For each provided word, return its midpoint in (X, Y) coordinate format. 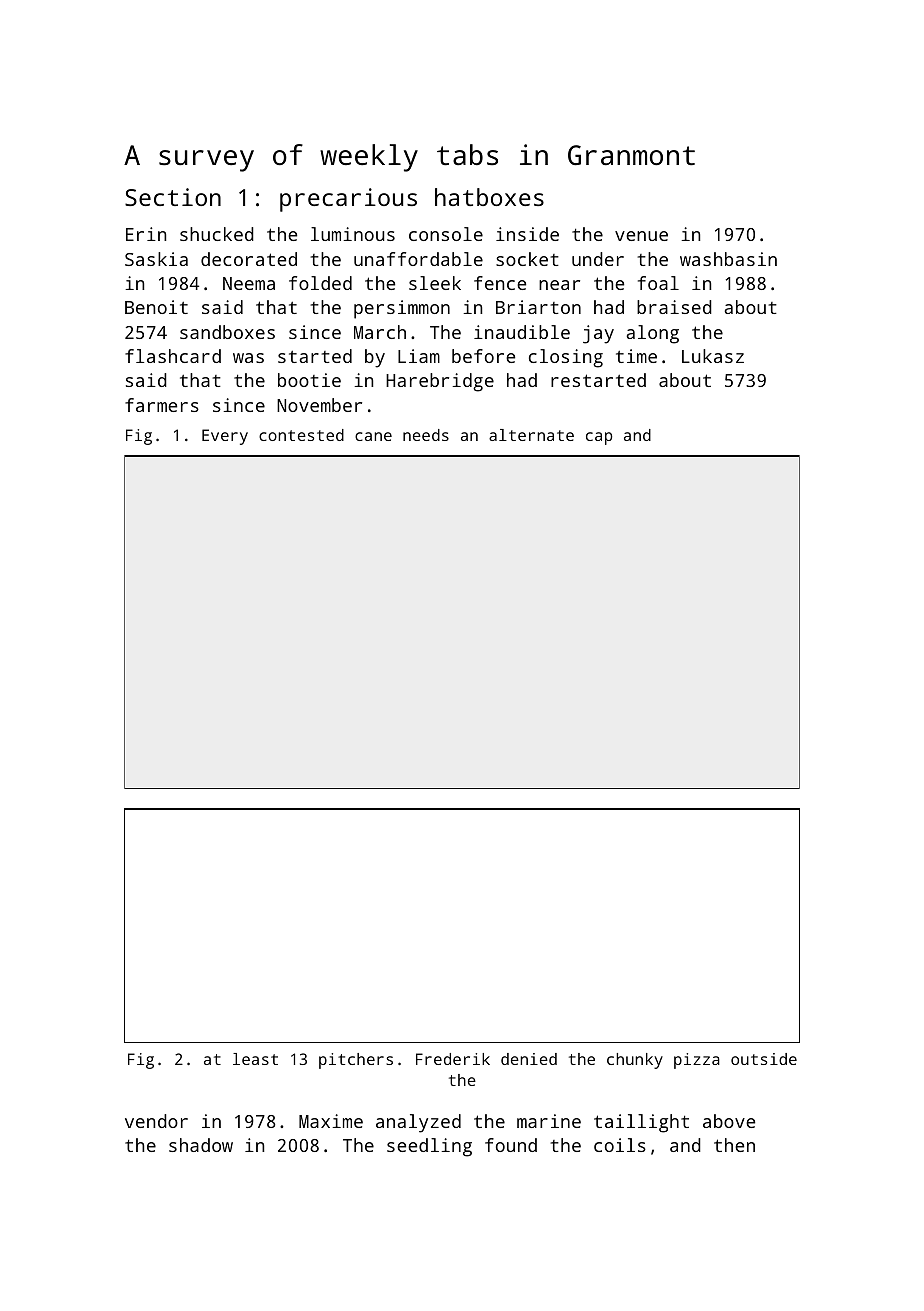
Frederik (453, 1059)
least (255, 1059)
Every (225, 437)
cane (373, 436)
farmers (162, 405)
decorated (249, 259)
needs (426, 435)
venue (641, 236)
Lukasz (713, 356)
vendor (156, 1121)
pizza (697, 1061)
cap (599, 438)
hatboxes (489, 197)
